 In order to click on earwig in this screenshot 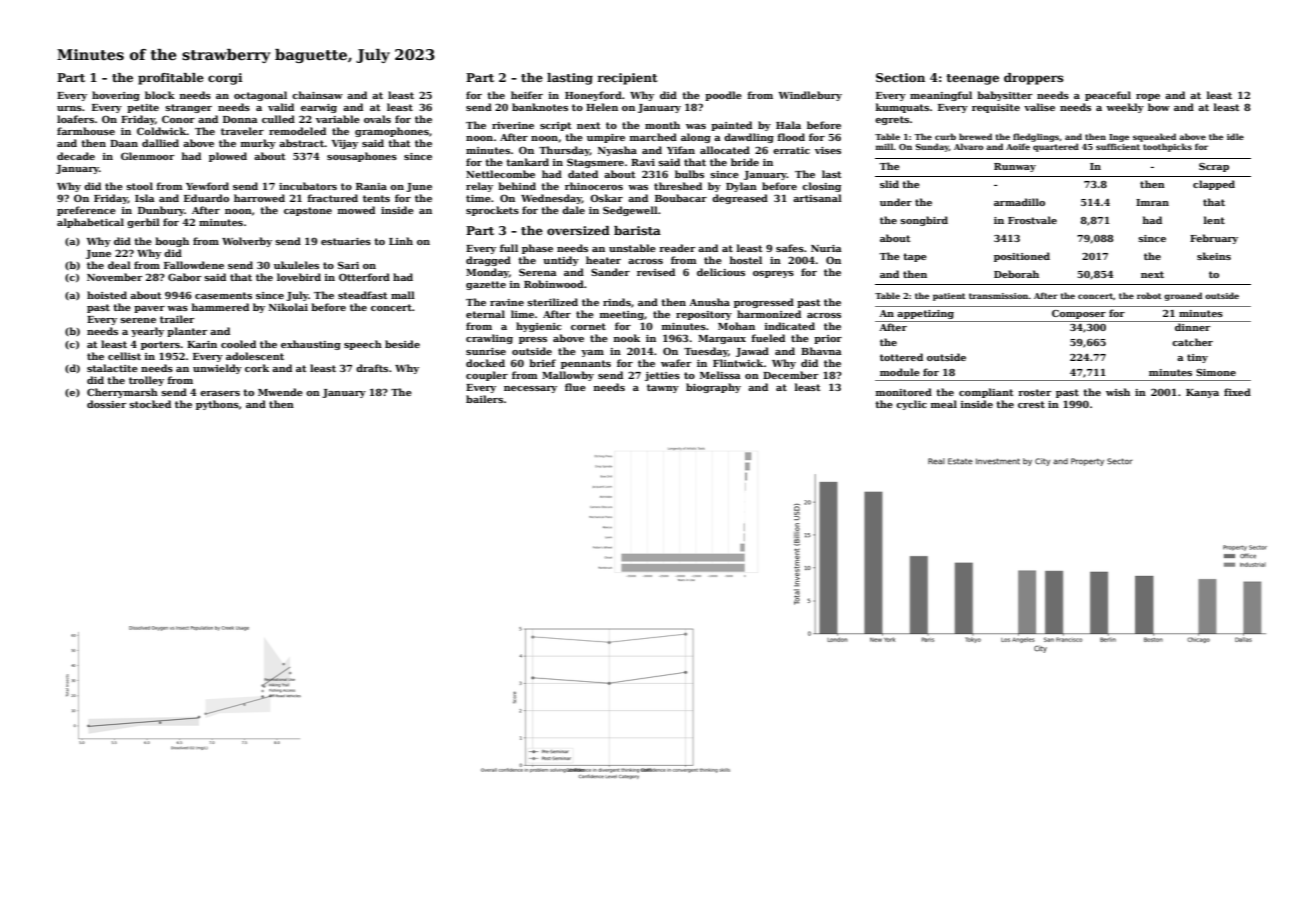, I will do `click(319, 108)`.
